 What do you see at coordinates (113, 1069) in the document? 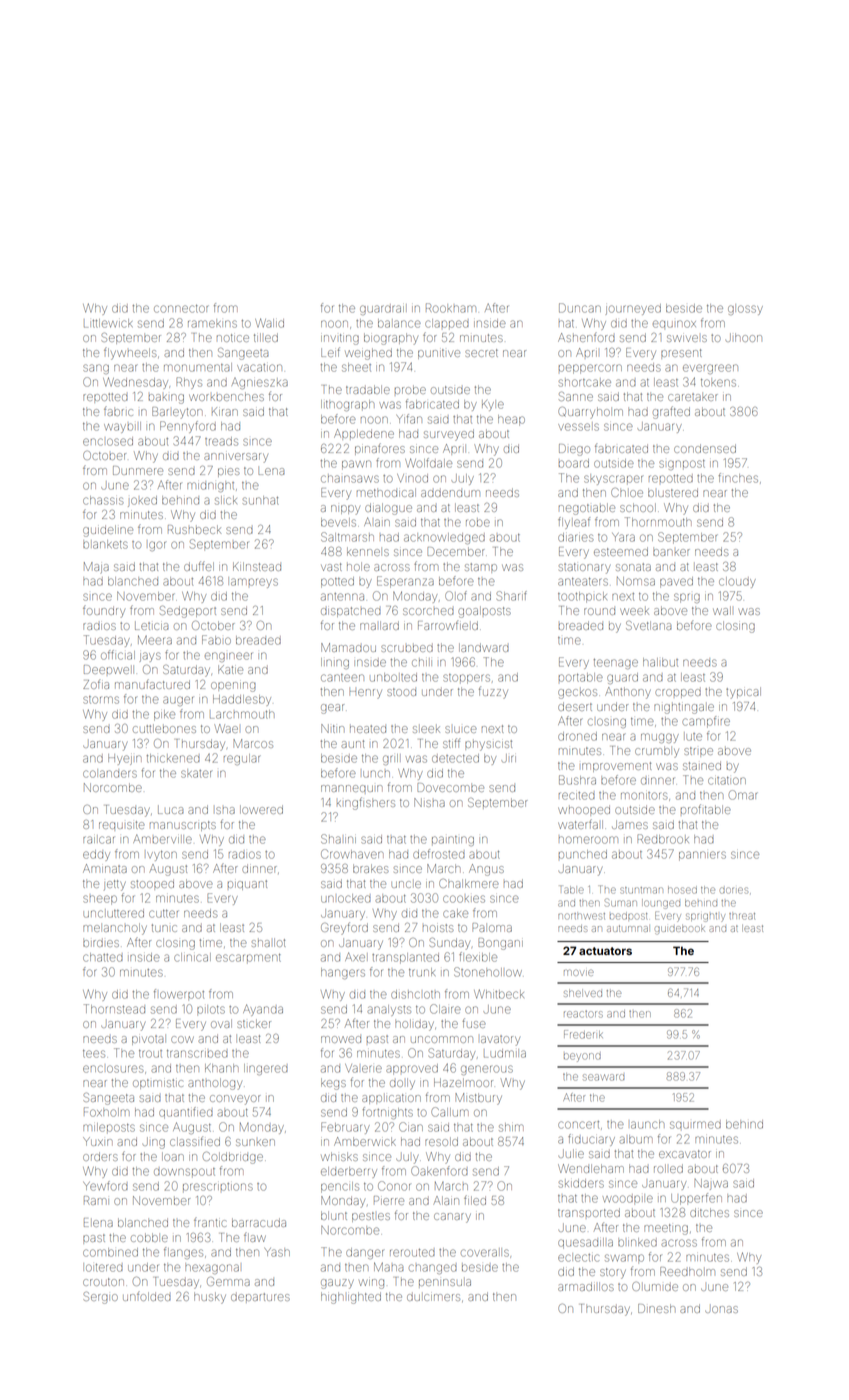
I see `enclosures` at bounding box center [113, 1069].
